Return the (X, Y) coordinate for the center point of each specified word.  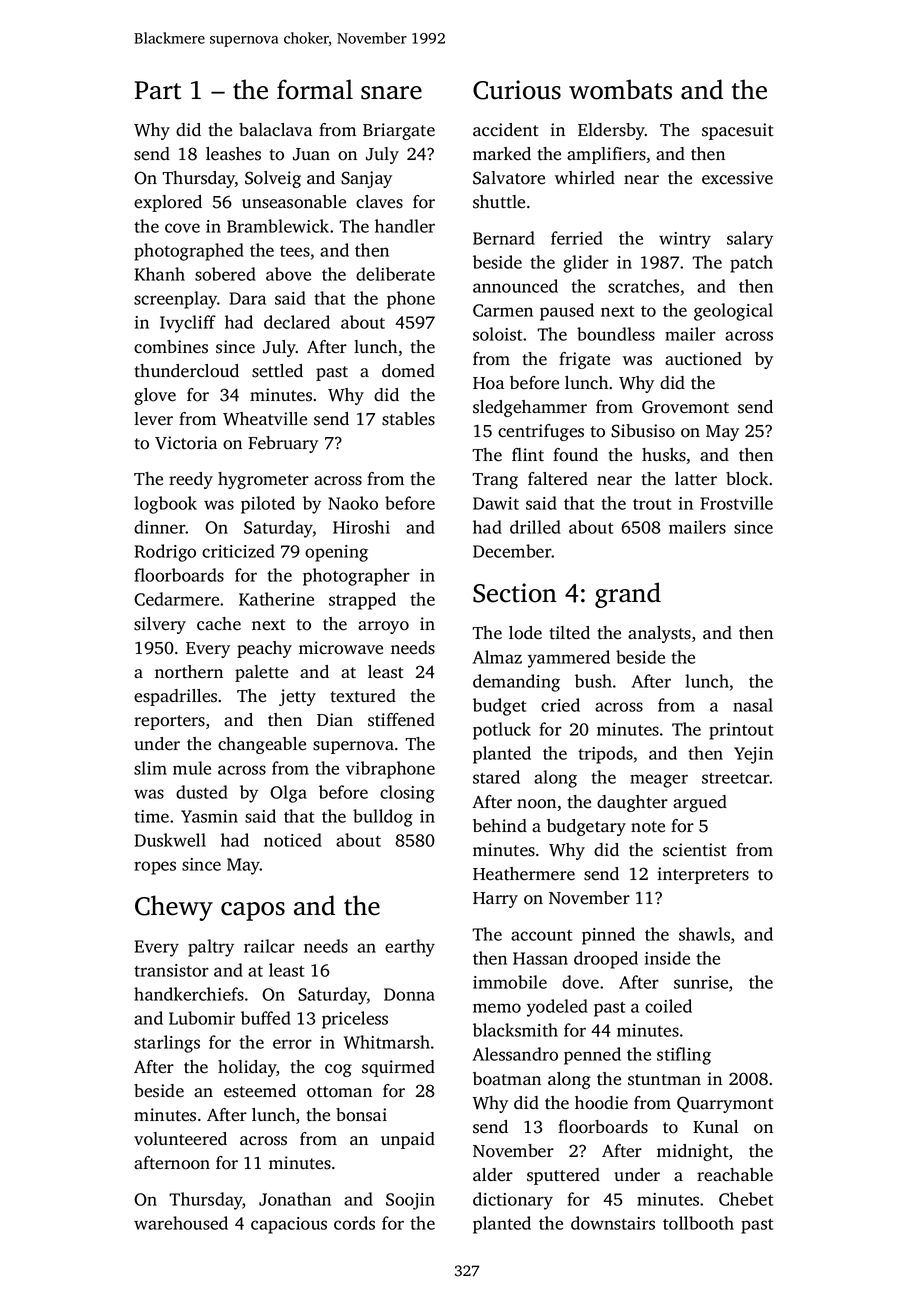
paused (567, 312)
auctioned (703, 359)
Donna (409, 994)
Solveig (273, 179)
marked (502, 153)
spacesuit (738, 131)
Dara (248, 298)
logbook (165, 505)
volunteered (180, 1139)
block (747, 479)
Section (515, 593)
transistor (171, 970)
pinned (608, 936)
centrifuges (541, 432)
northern (189, 672)
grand (628, 595)
